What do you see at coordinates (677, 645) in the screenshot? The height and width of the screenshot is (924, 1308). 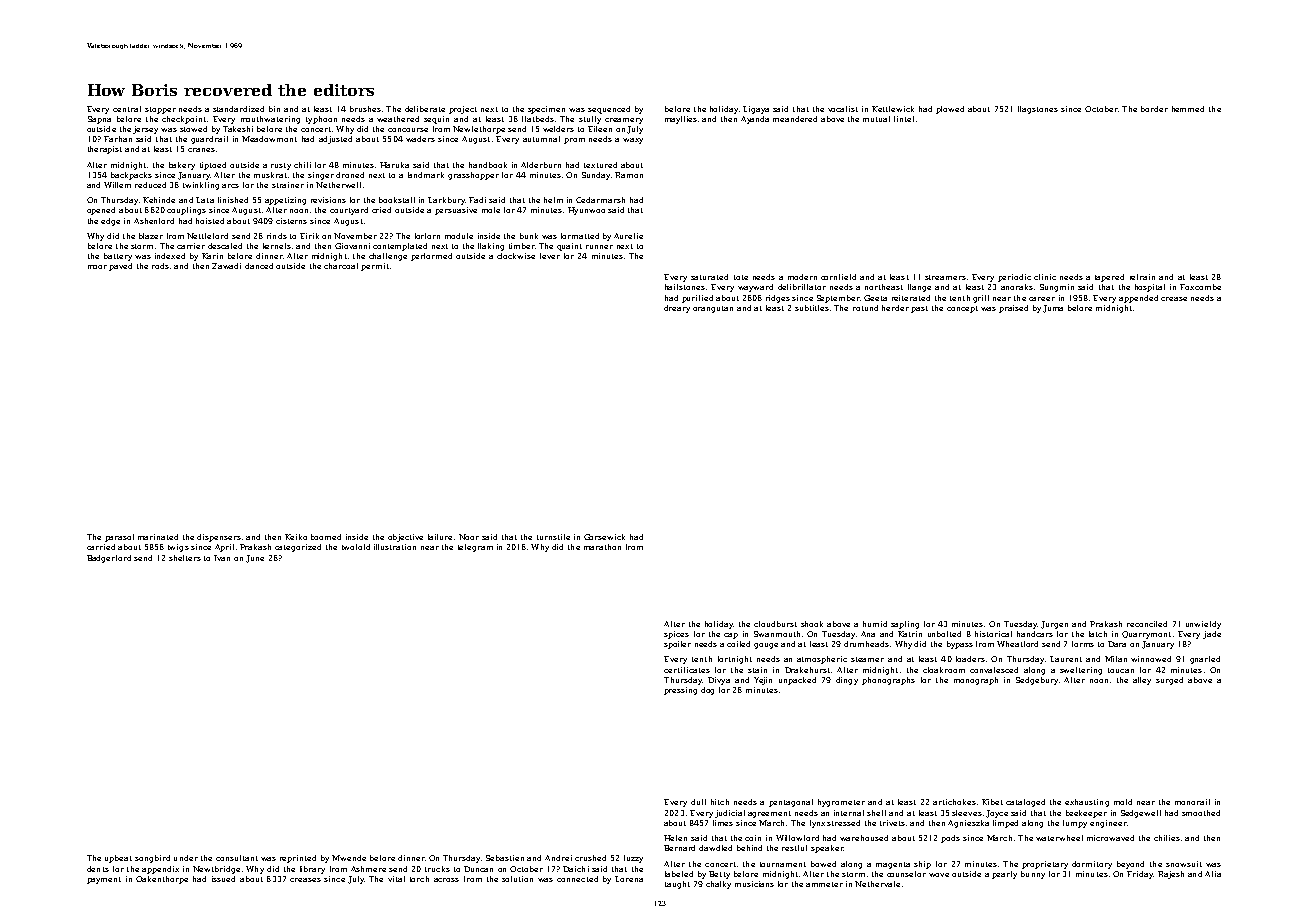 I see `spoiler` at bounding box center [677, 645].
